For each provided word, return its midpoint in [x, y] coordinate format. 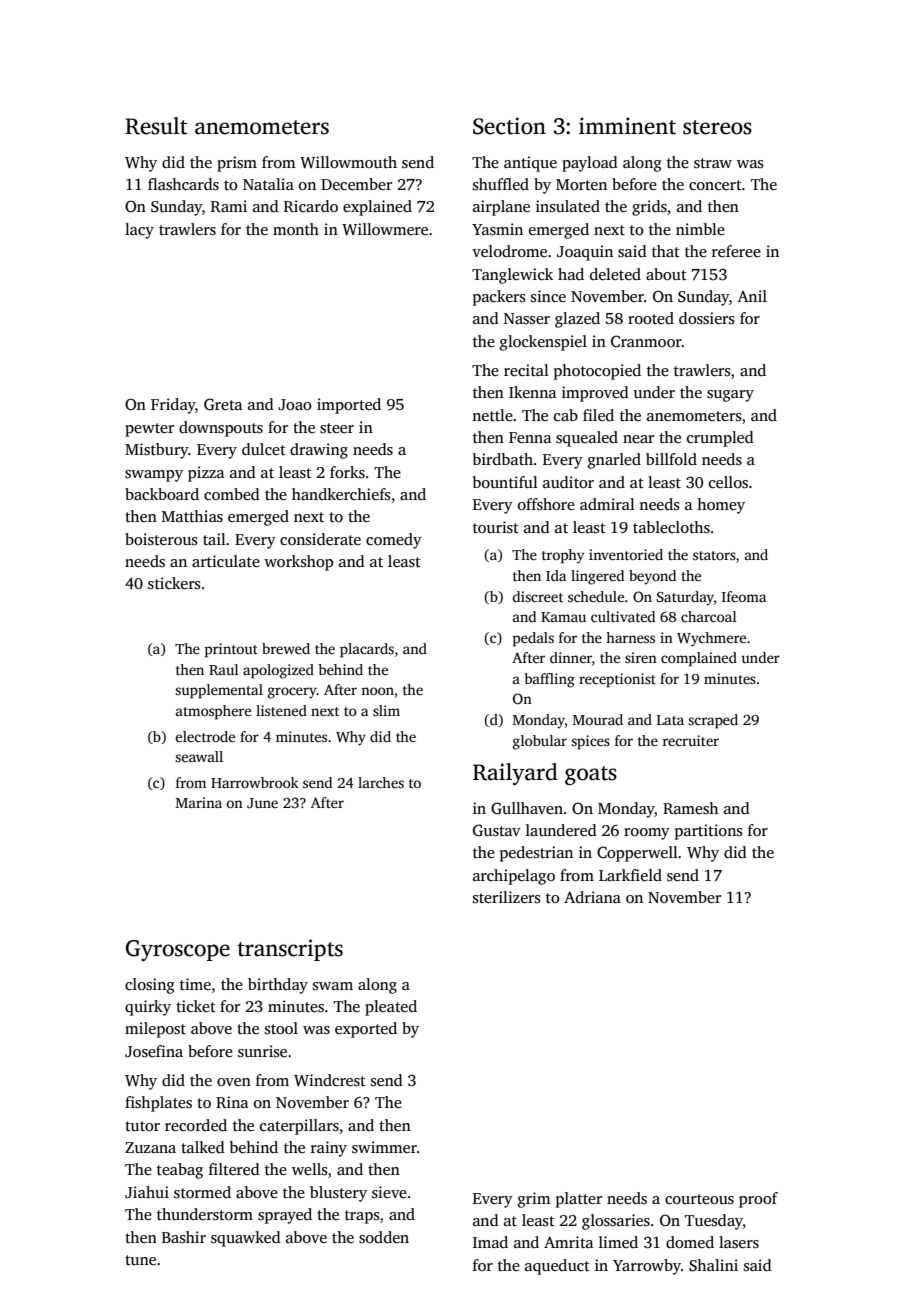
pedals [533, 639]
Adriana [592, 897]
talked [203, 1147]
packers [499, 298]
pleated [391, 1008]
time [195, 984]
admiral [607, 504]
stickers [174, 583]
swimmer [384, 1147]
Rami [229, 206]
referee [736, 251]
